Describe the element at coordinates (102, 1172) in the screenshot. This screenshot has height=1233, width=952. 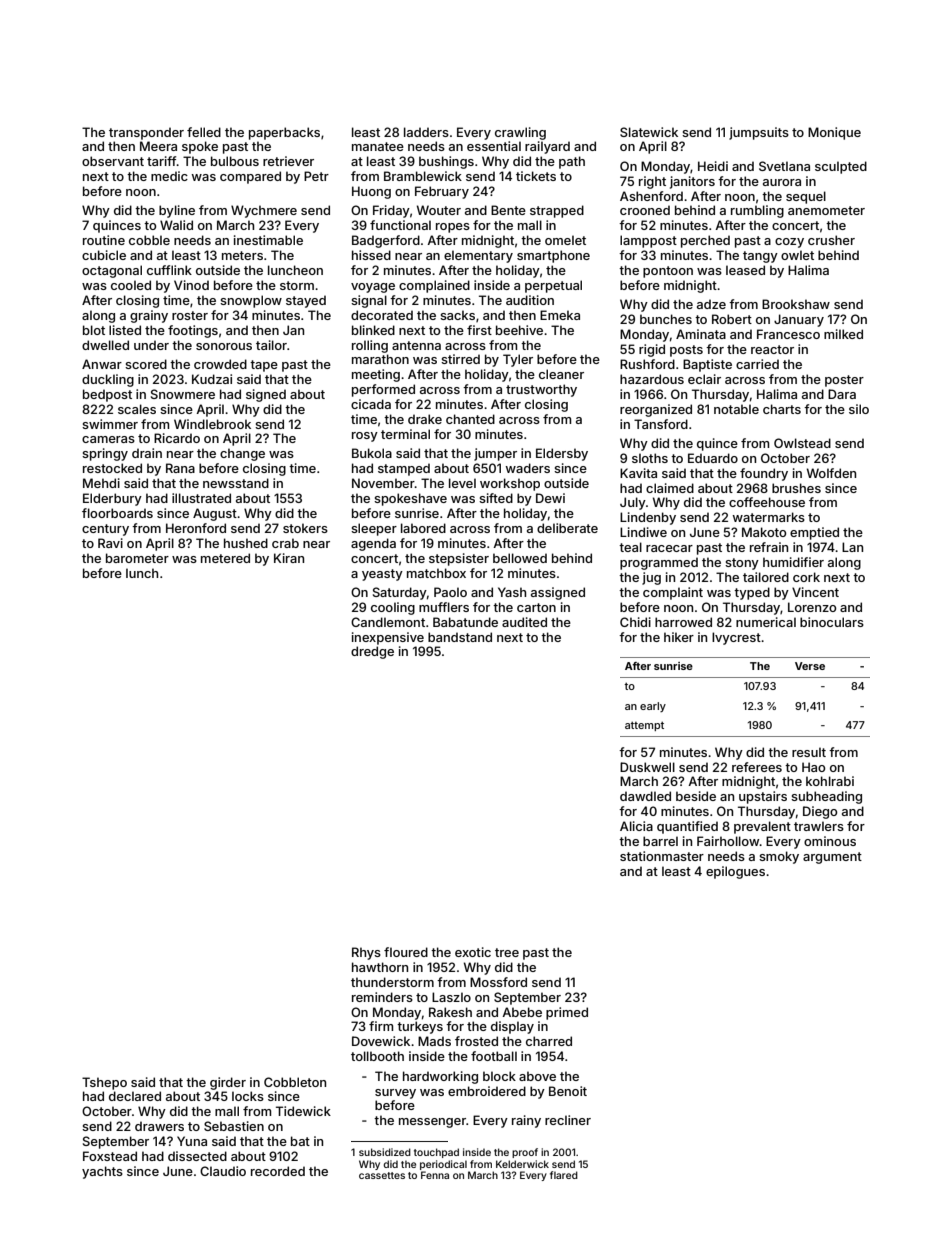
I see `yachts` at that location.
